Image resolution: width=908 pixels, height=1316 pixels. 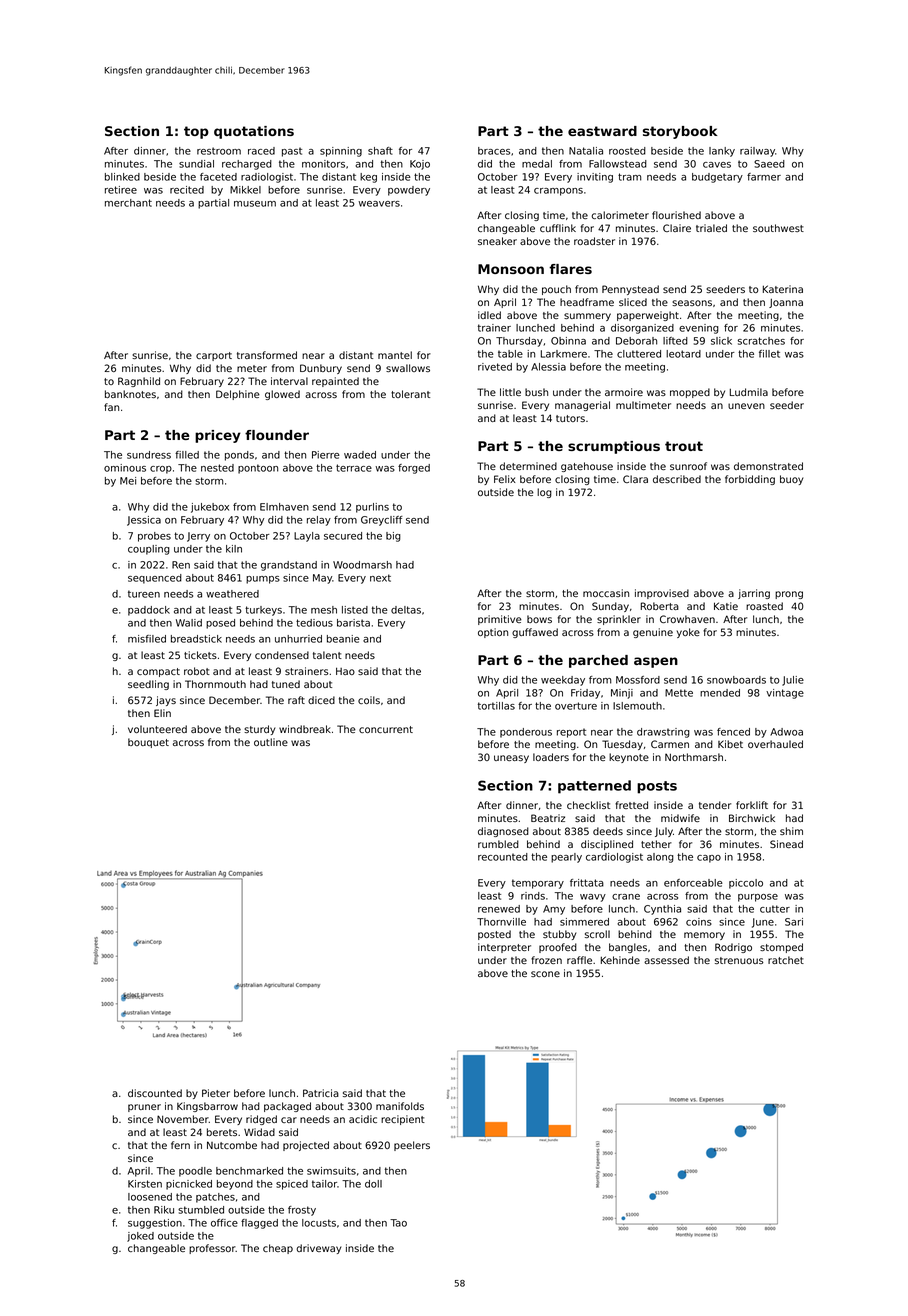 What do you see at coordinates (255, 204) in the page?
I see `museum` at bounding box center [255, 204].
